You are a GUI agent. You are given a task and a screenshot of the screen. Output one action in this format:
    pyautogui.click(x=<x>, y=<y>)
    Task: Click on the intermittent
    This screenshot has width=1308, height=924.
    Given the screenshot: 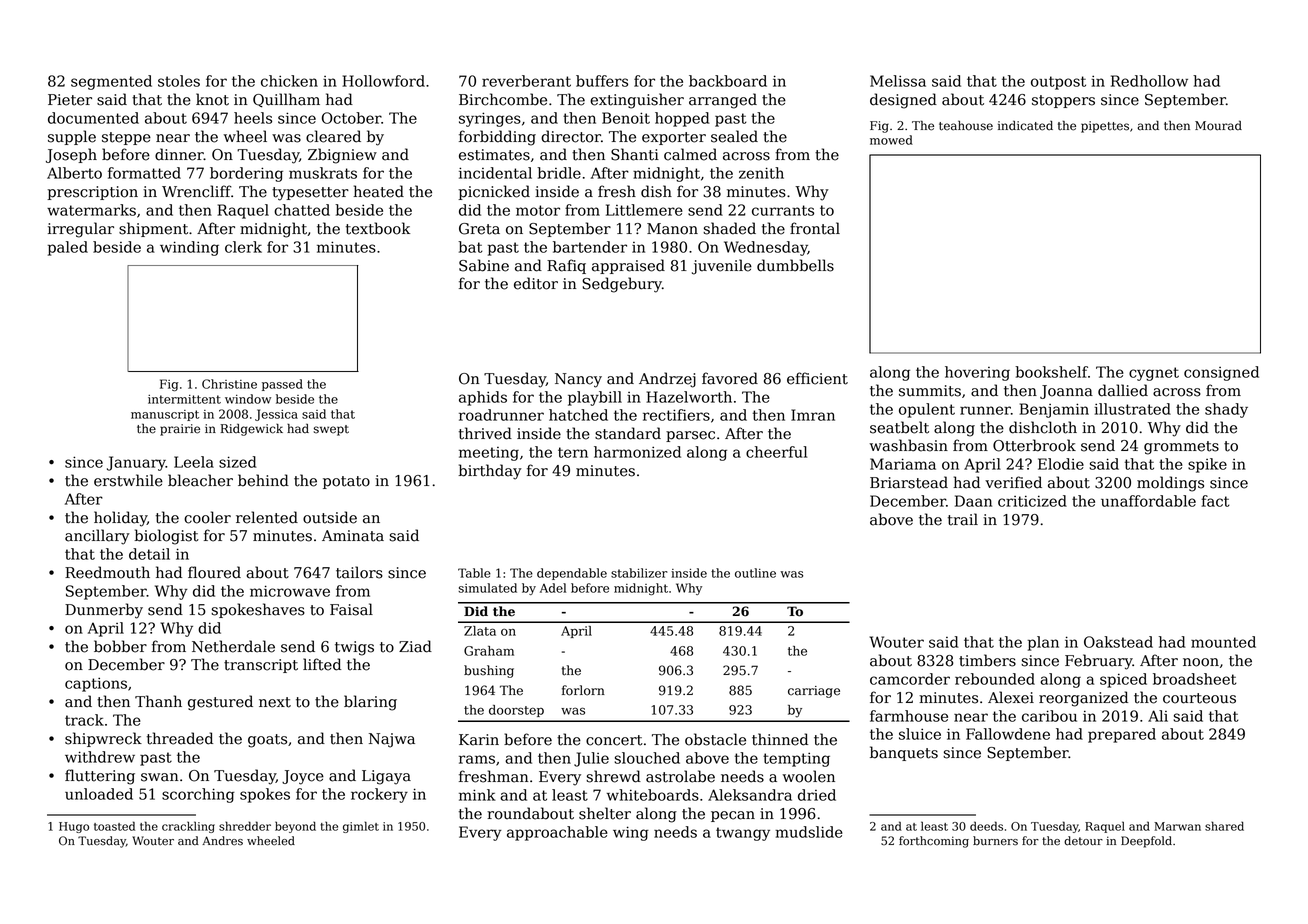 What is the action you would take?
    pyautogui.click(x=184, y=399)
